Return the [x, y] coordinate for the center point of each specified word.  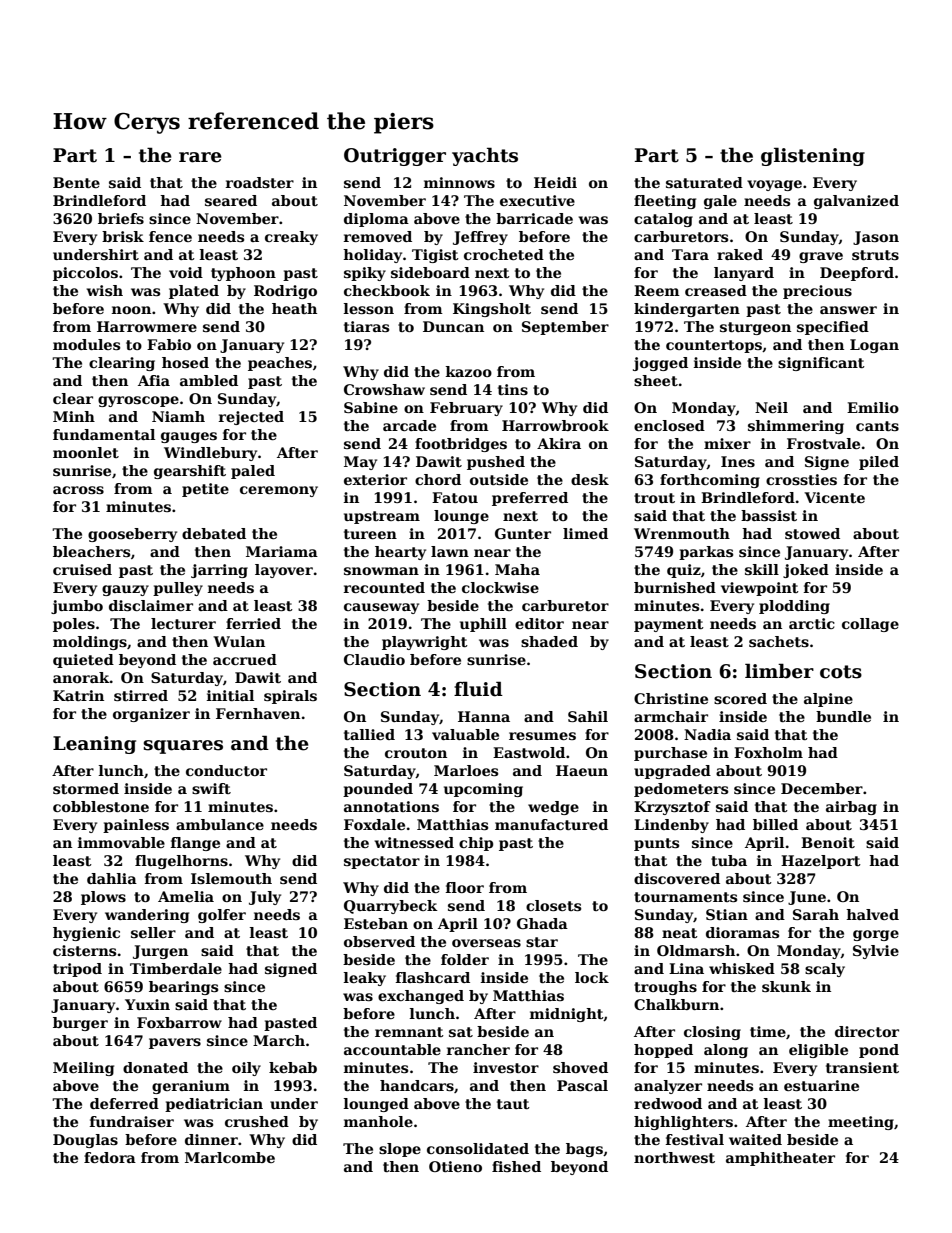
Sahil [588, 716]
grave [821, 257]
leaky [365, 979]
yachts [485, 156]
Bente [76, 182]
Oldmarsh [696, 950]
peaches [280, 364]
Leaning [94, 745]
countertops [714, 346]
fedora [110, 1157]
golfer [222, 916]
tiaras [366, 326]
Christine [671, 698]
